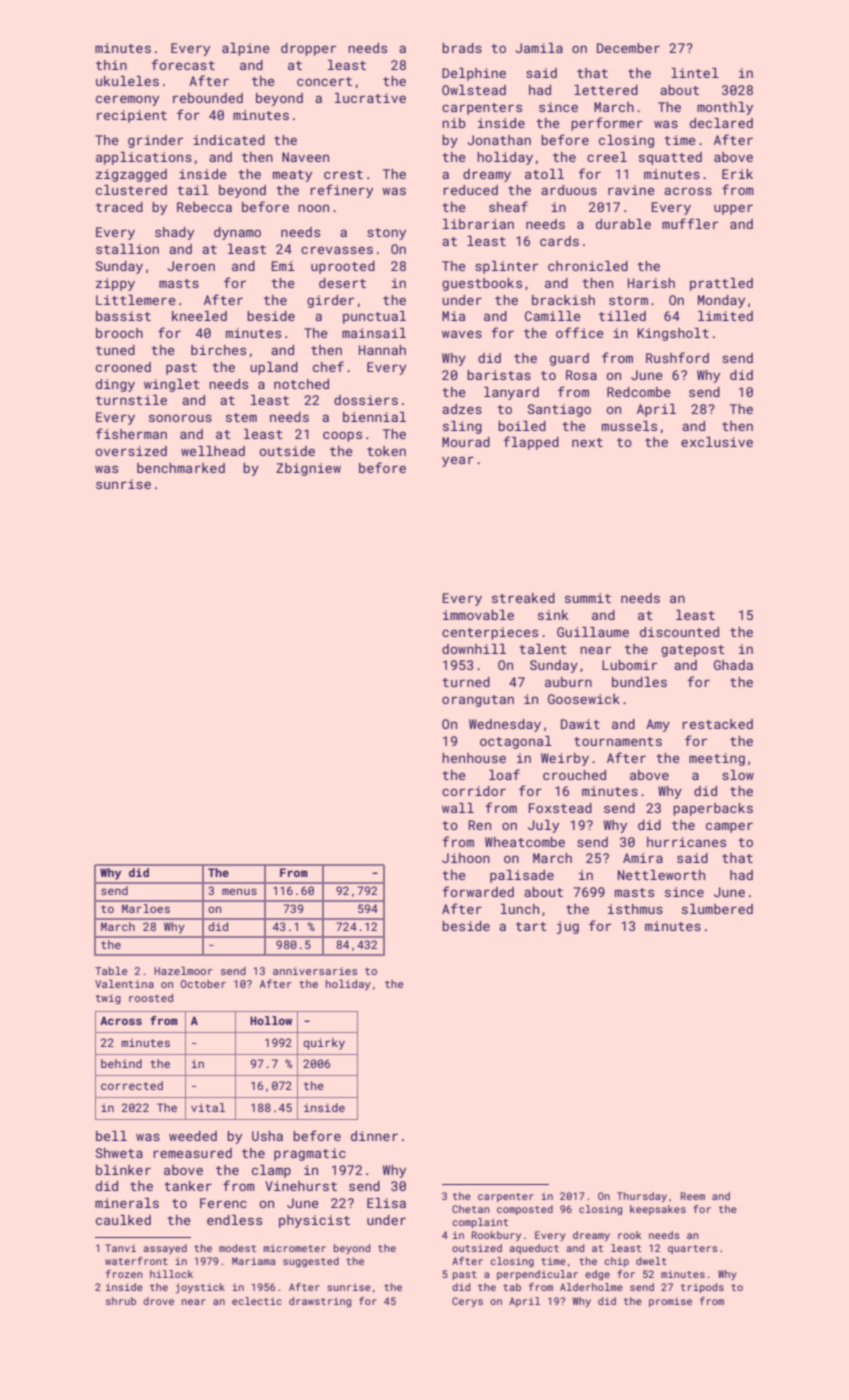 This page has height=1400, width=849. Describe the element at coordinates (370, 98) in the page. I see `lucrative` at that location.
